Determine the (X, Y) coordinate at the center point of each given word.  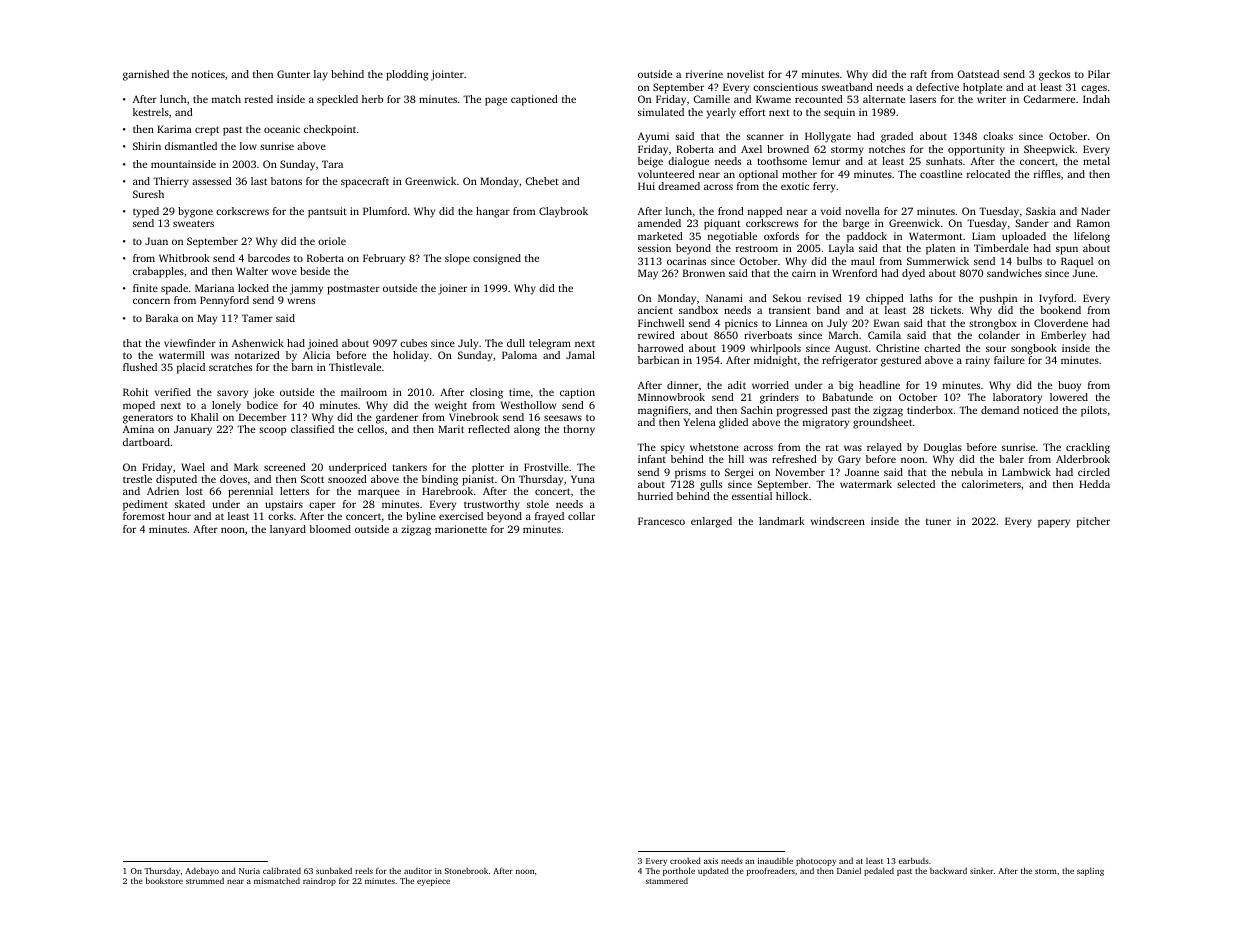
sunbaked (334, 870)
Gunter (293, 74)
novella (862, 211)
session (654, 248)
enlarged (711, 522)
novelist (745, 74)
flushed (140, 367)
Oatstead (978, 74)
